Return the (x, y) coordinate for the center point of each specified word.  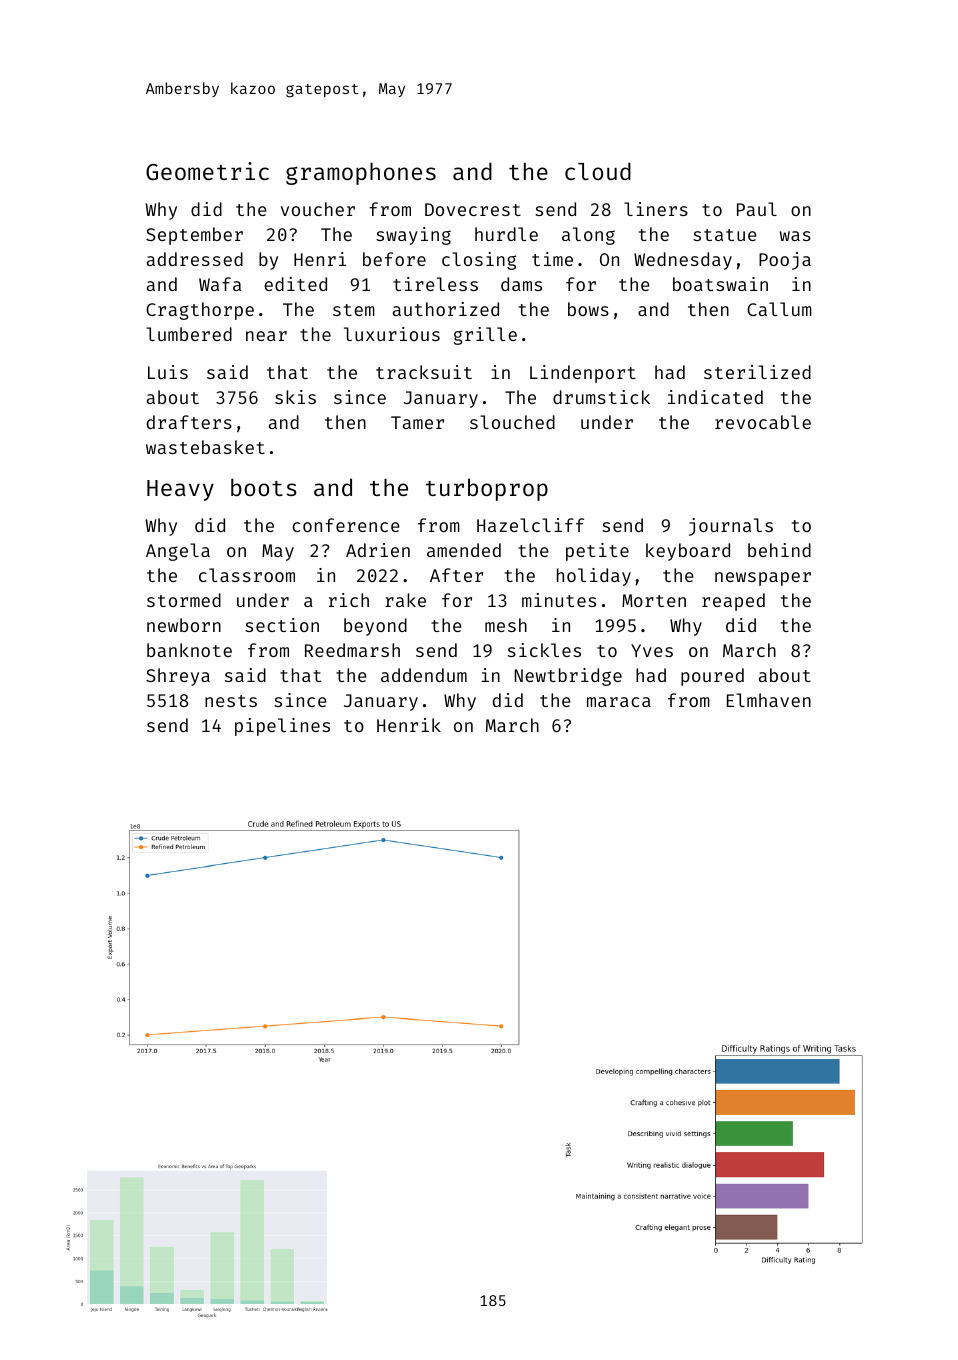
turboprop (487, 489)
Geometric (207, 171)
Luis (168, 372)
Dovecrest (473, 209)
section (282, 625)
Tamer (417, 422)
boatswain (720, 284)
